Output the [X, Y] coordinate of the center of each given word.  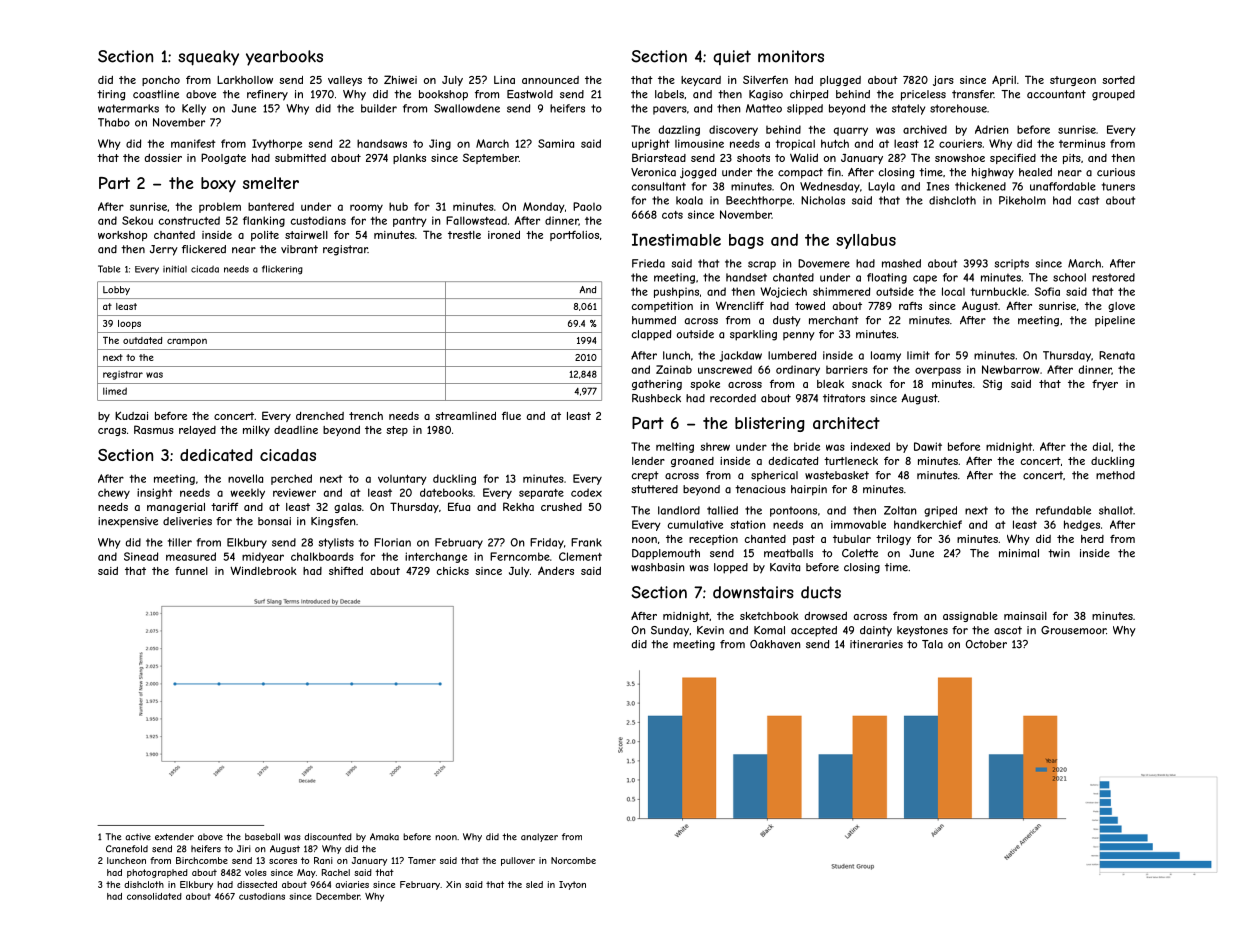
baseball [262, 837]
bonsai [274, 521]
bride [807, 446]
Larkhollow [245, 80]
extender [174, 837]
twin [1059, 553]
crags [112, 432]
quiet [732, 57]
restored [1113, 277]
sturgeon [1073, 81]
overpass [938, 371]
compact [800, 173]
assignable [970, 617]
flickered [204, 249]
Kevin [710, 630]
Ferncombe [520, 556]
